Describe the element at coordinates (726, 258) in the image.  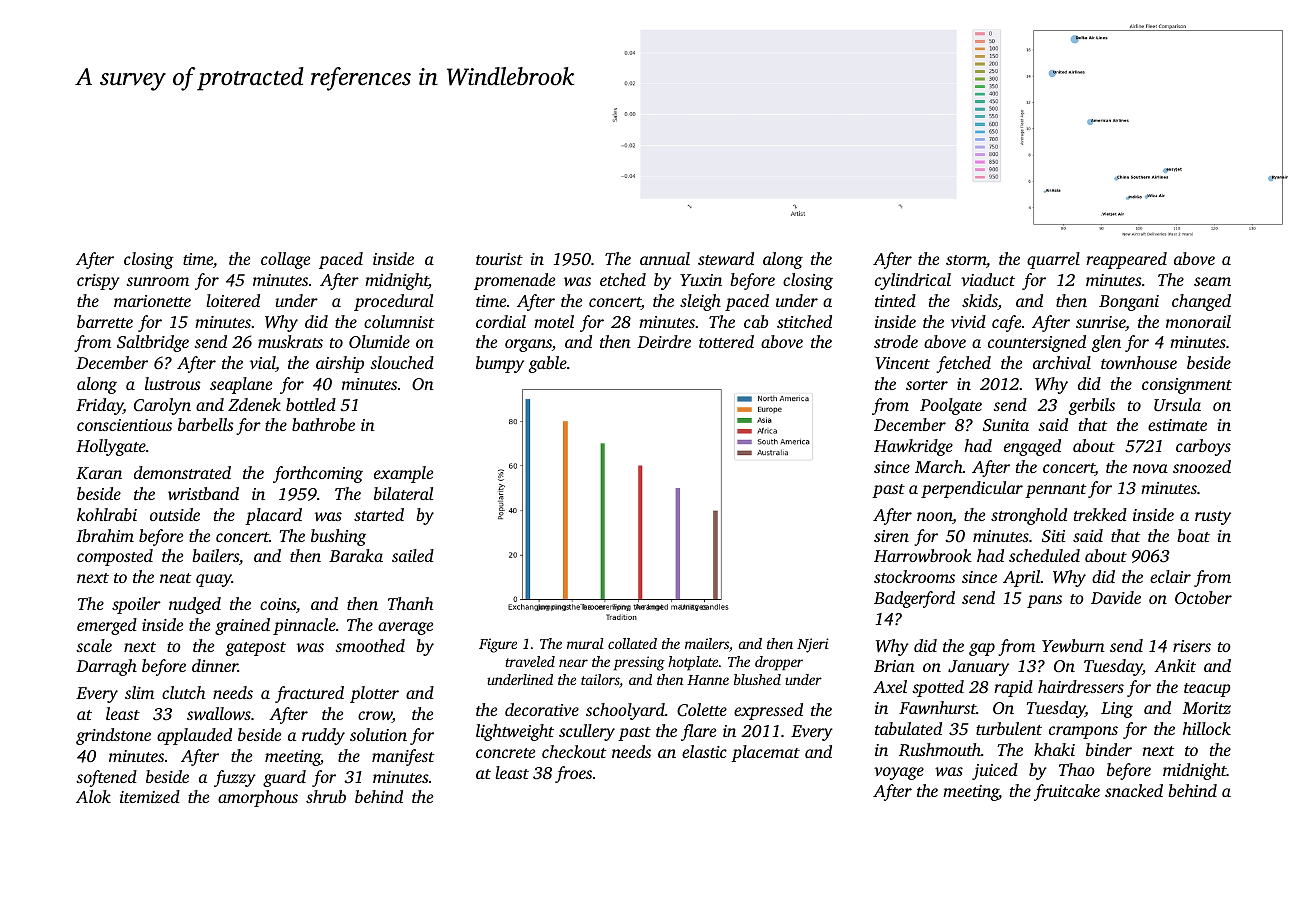
I see `steward` at that location.
